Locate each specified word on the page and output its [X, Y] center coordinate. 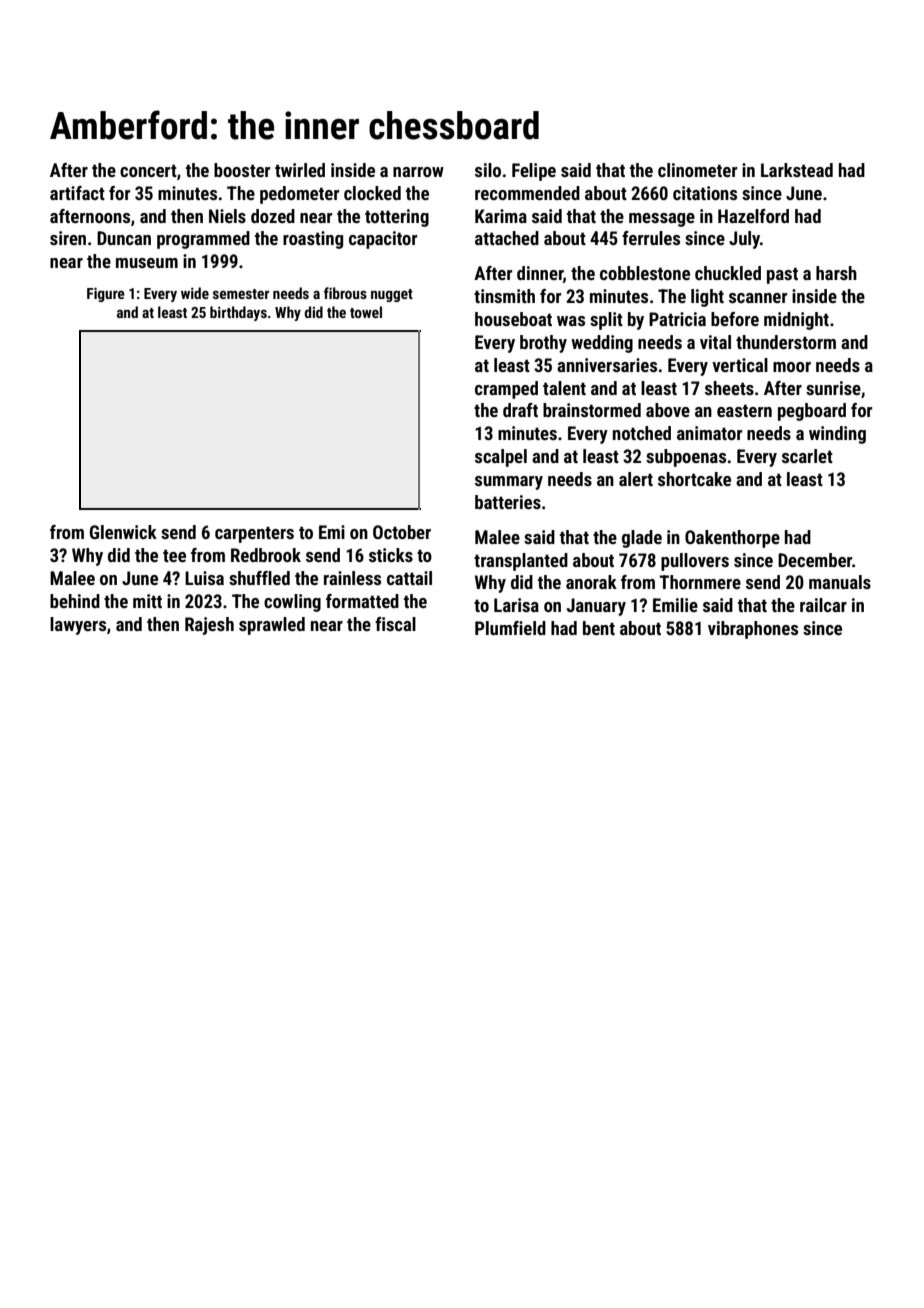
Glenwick [123, 532]
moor [792, 367]
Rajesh [209, 626]
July [744, 240]
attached [507, 238]
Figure [106, 294]
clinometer [697, 170]
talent [564, 388]
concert [148, 170]
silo [488, 170]
